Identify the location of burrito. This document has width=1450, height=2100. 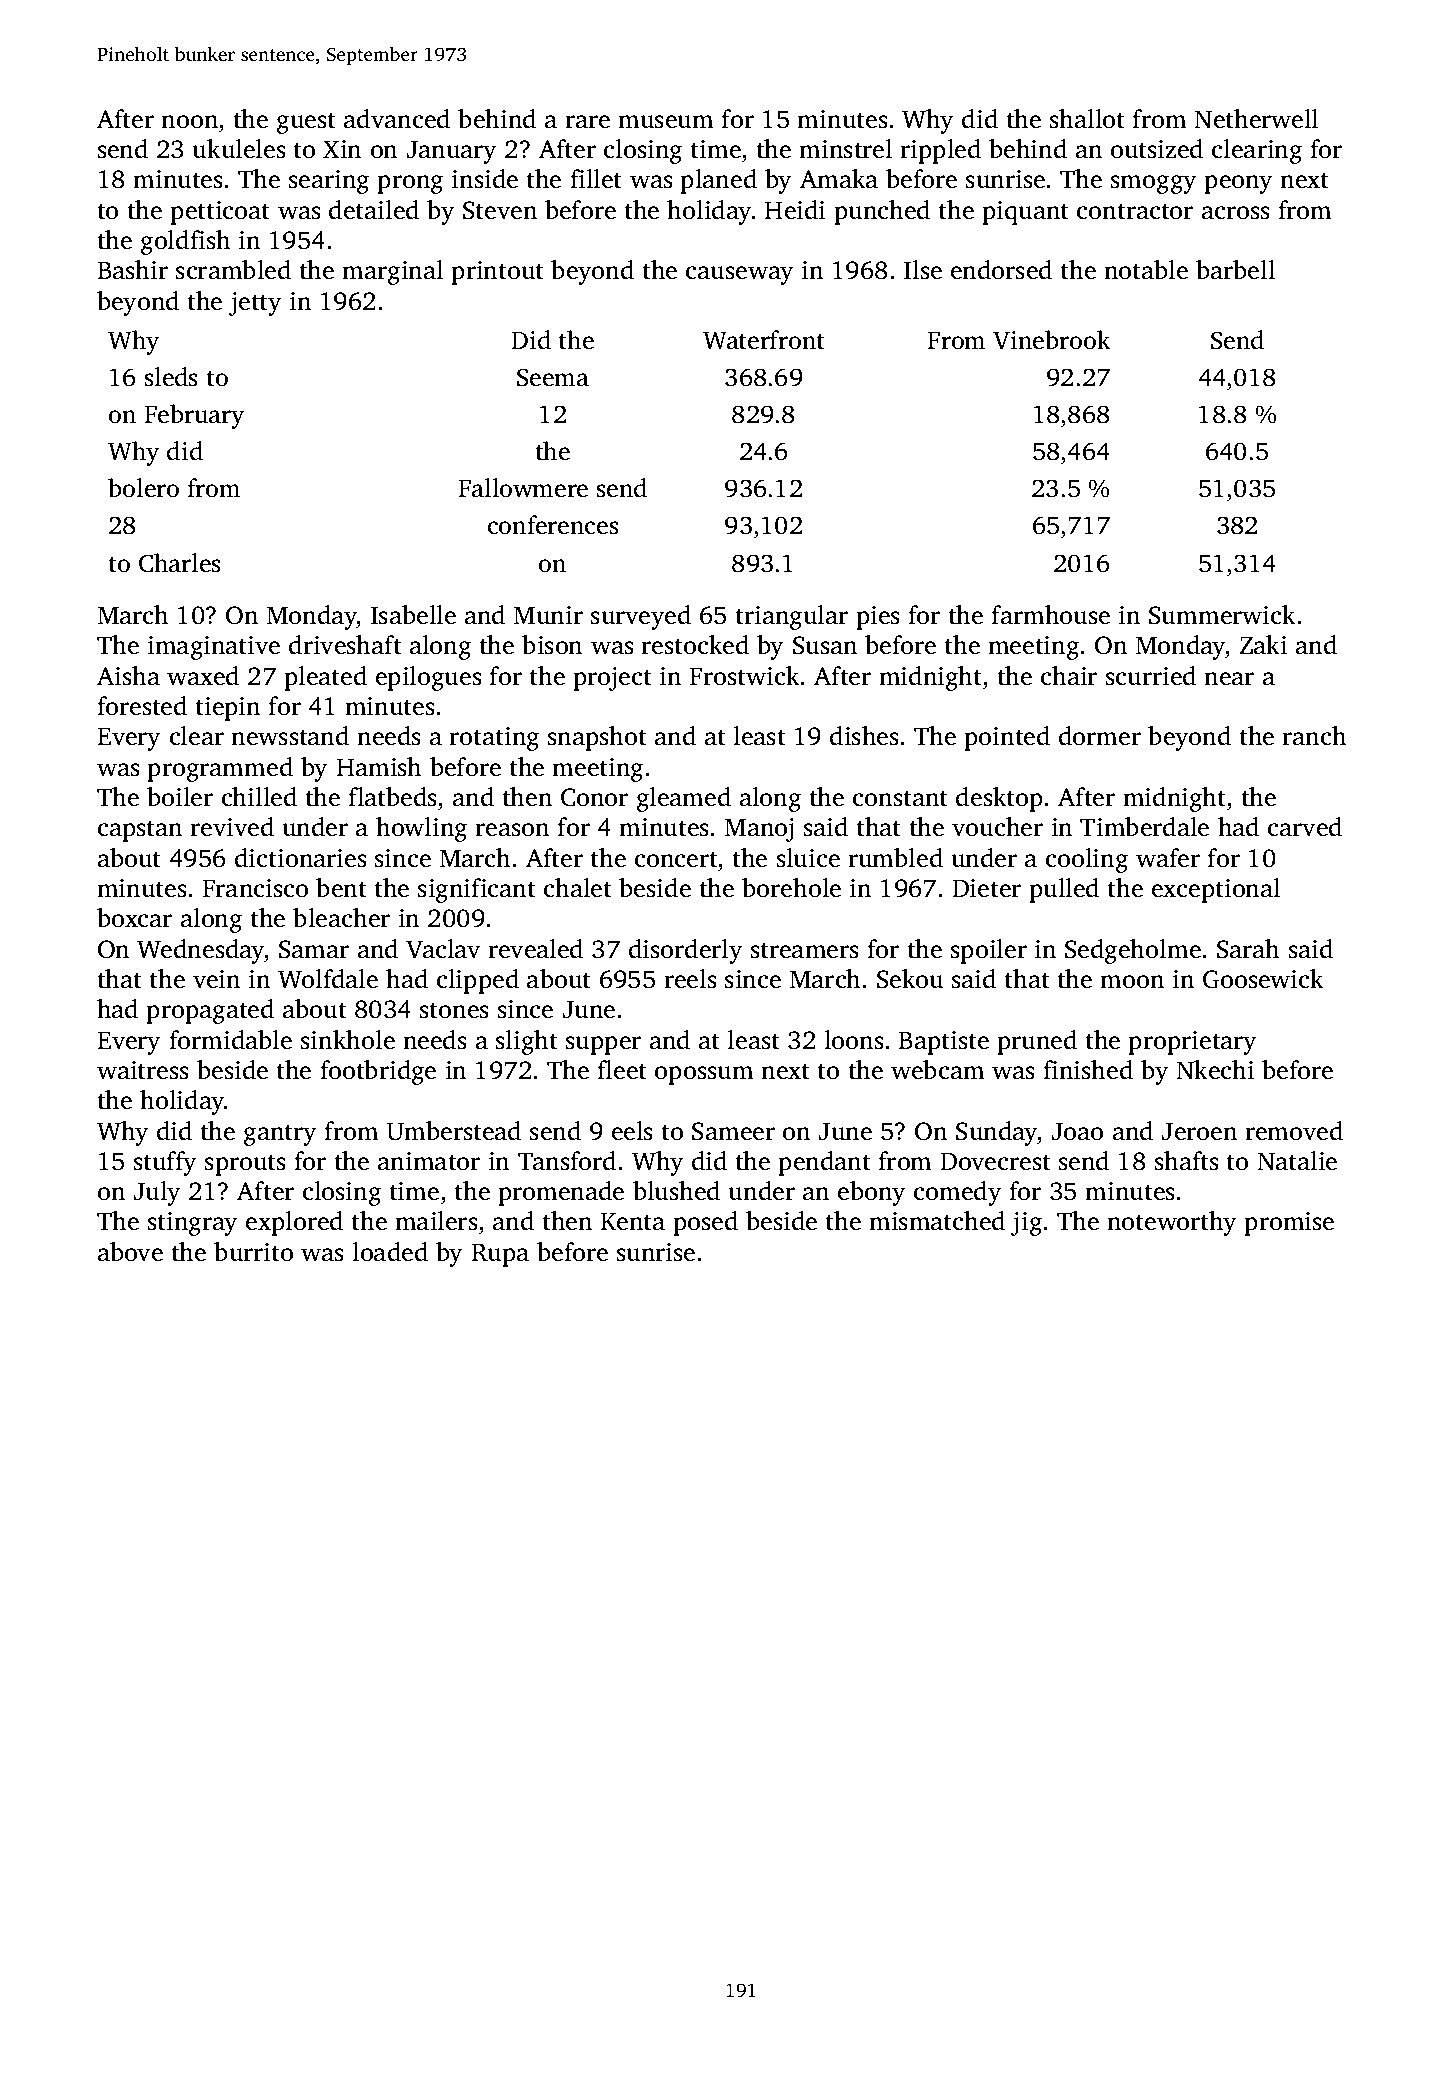
(253, 1252).
